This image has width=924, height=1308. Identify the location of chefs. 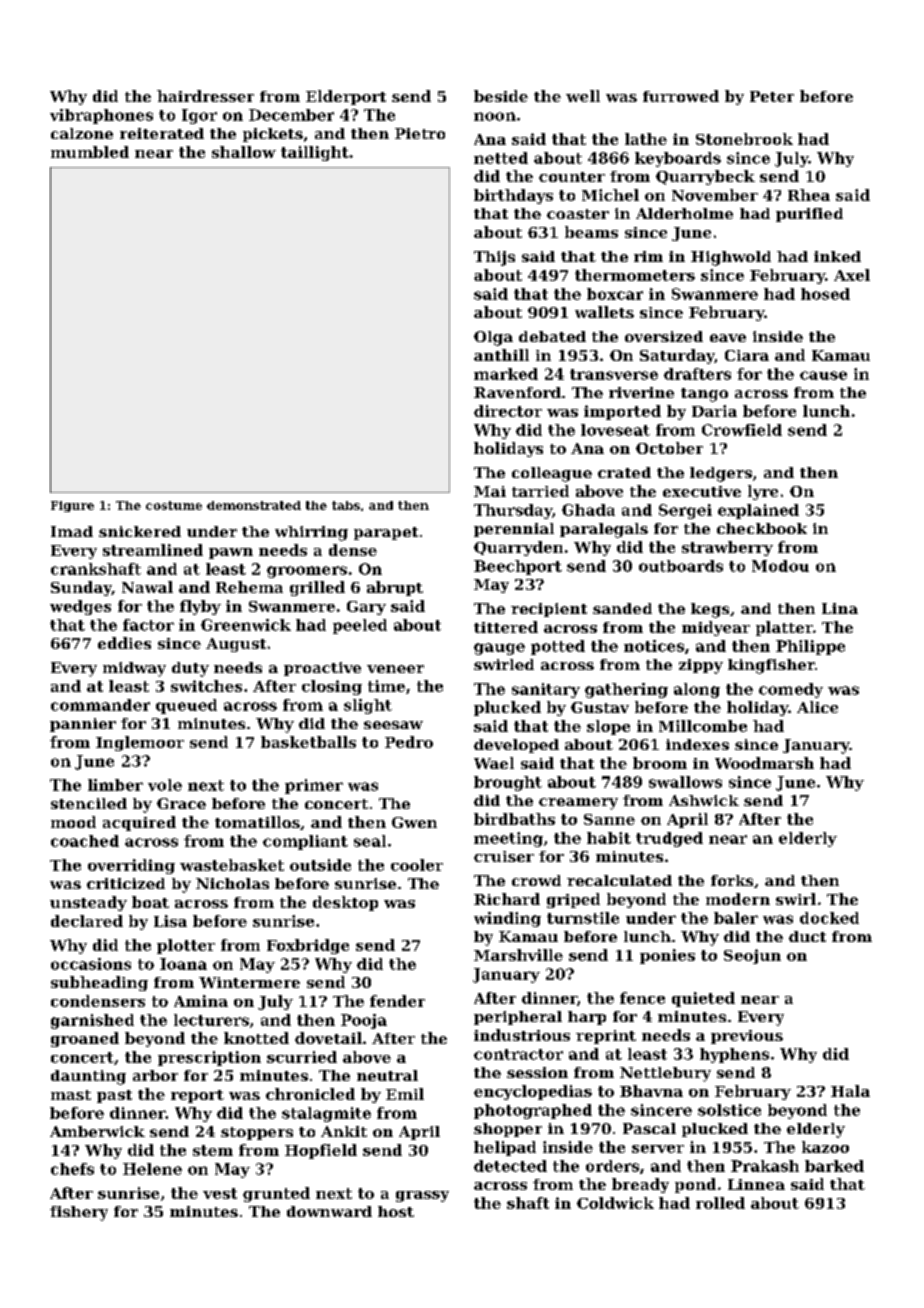
(72, 1169).
